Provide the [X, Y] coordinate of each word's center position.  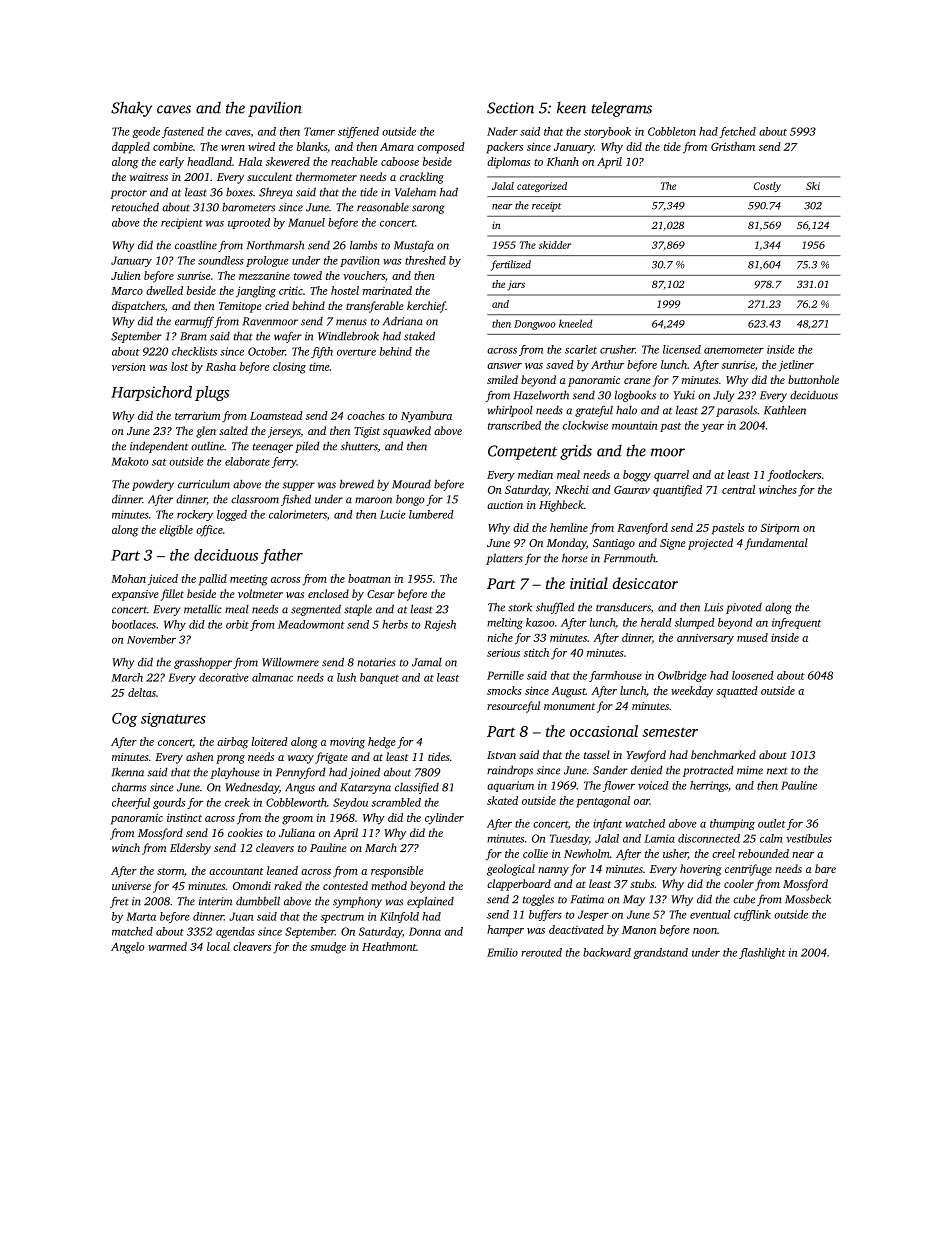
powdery [153, 485]
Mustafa [414, 246]
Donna [425, 931]
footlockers [794, 476]
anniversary [705, 639]
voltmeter [260, 593]
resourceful [513, 707]
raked [288, 885]
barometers [248, 207]
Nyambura [426, 417]
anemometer [734, 350]
